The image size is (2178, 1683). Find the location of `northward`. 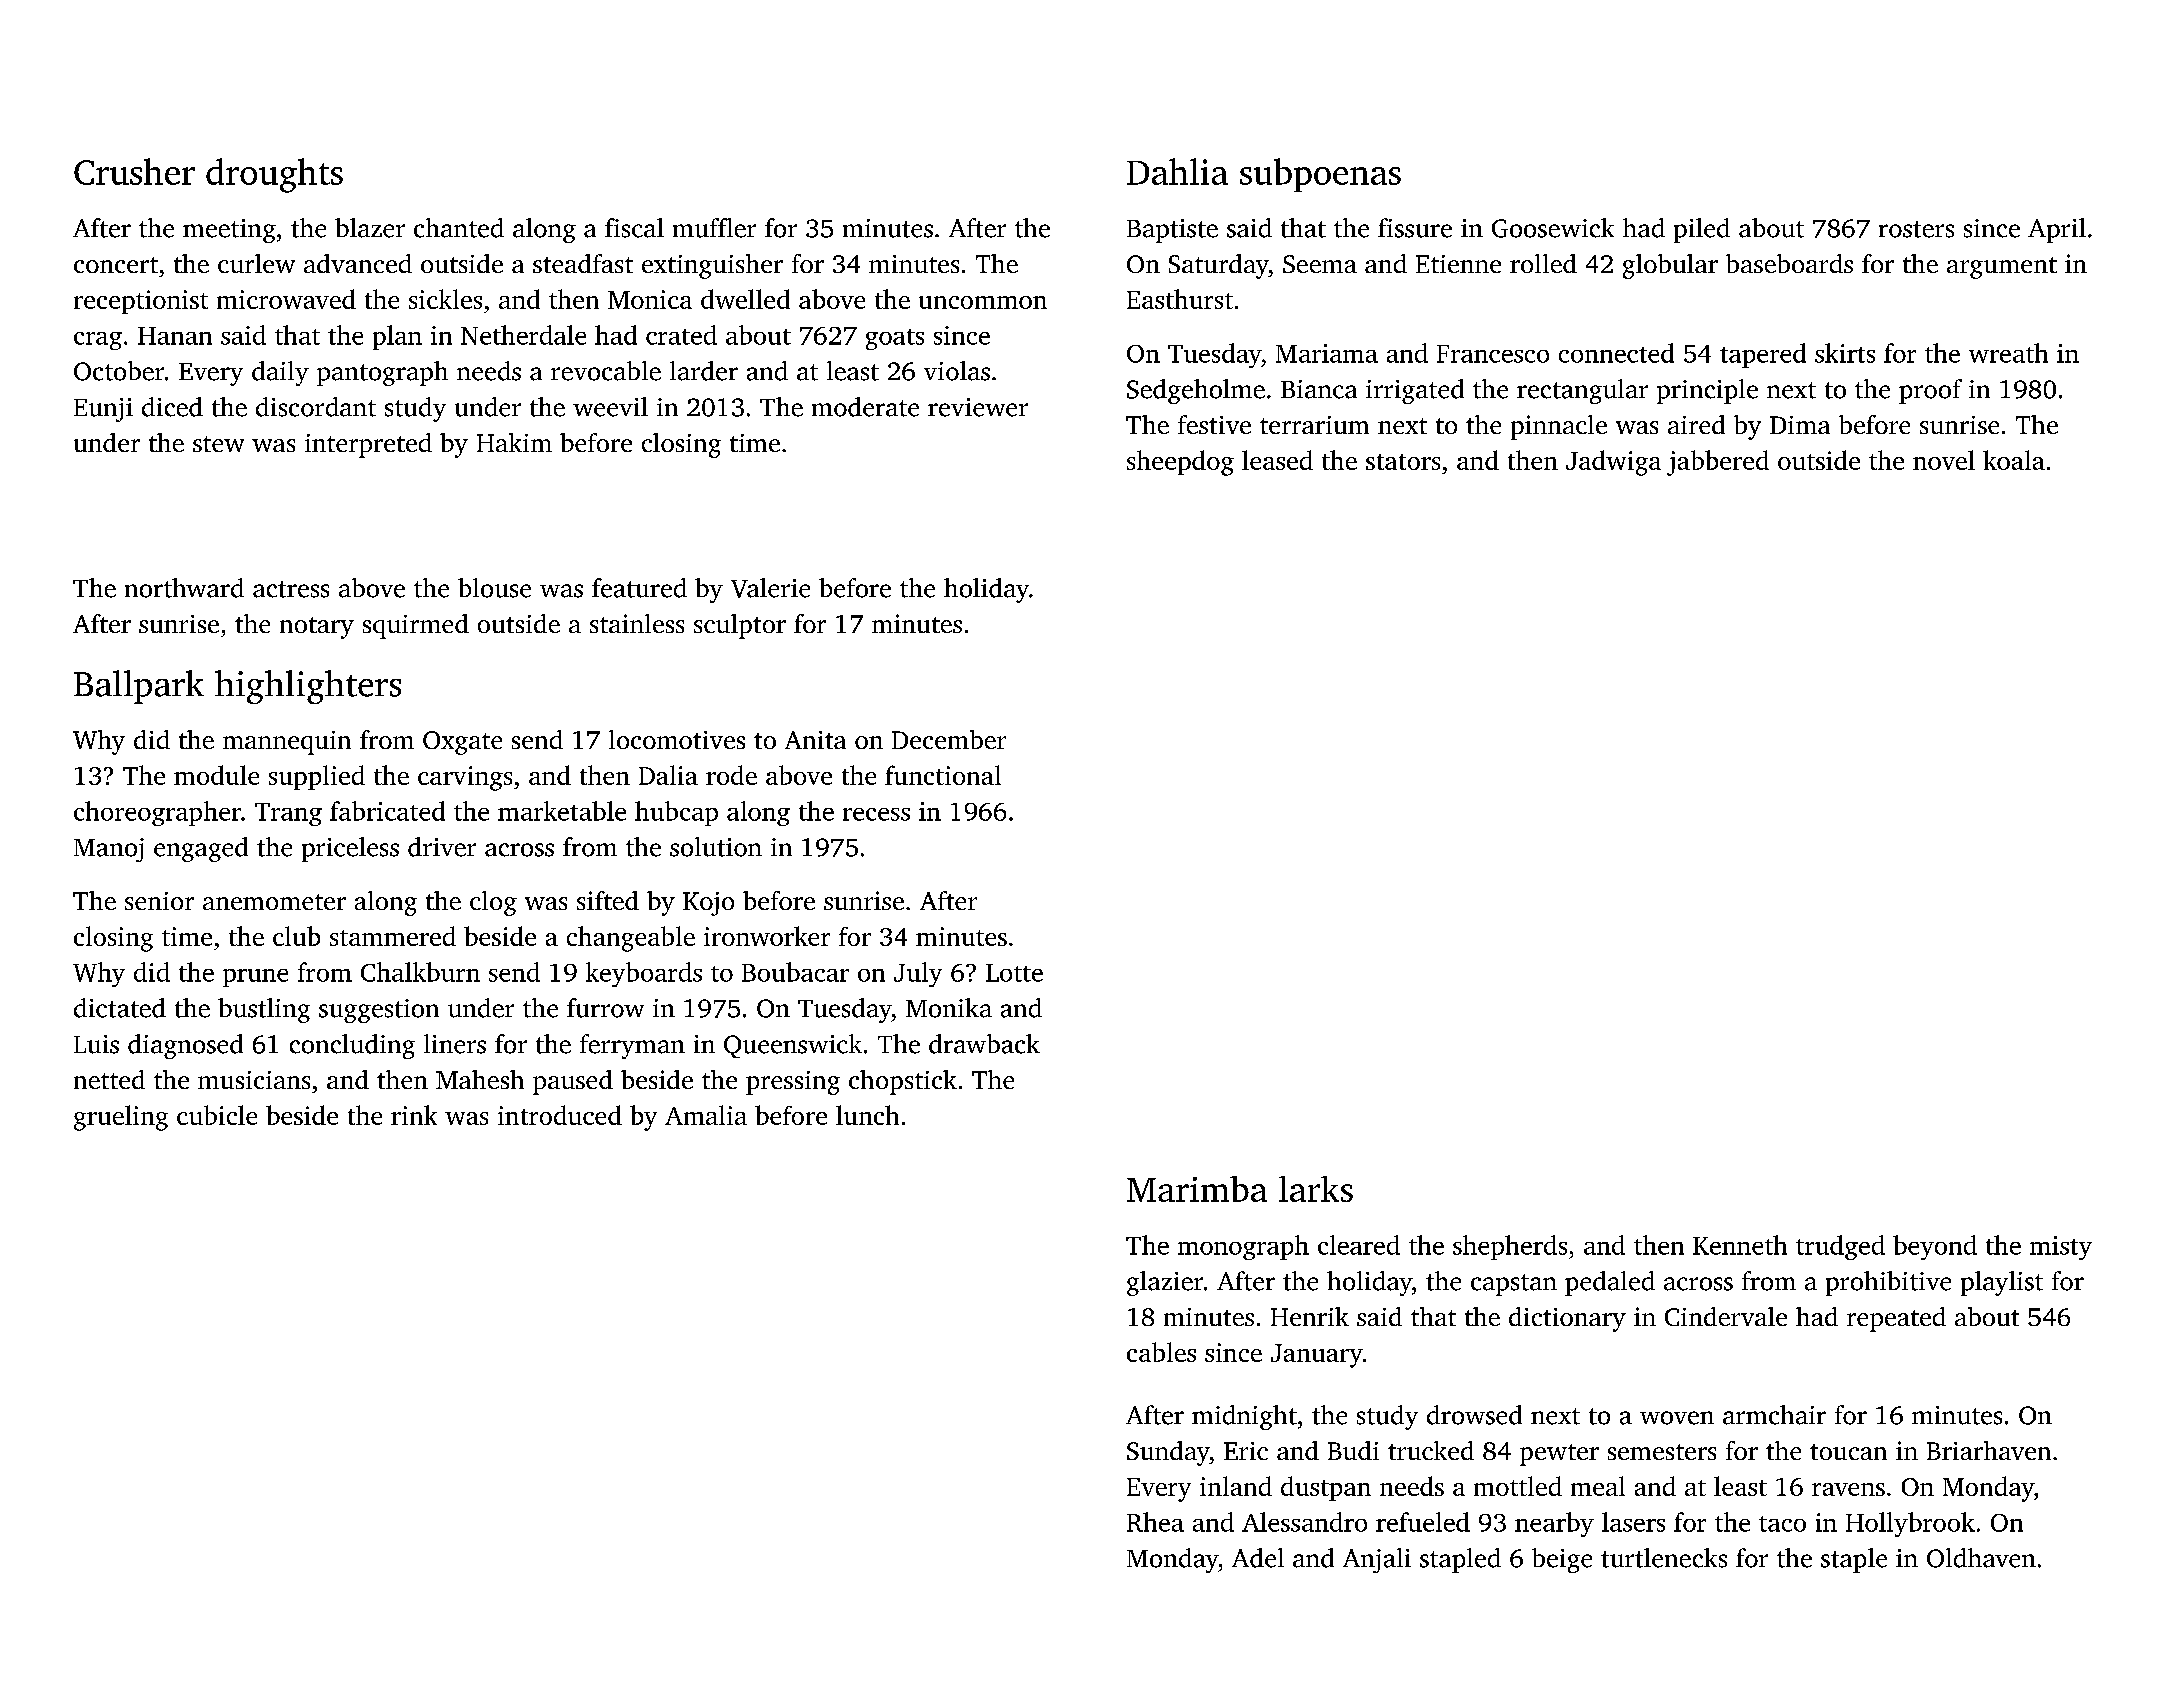

northward is located at coordinates (184, 588).
